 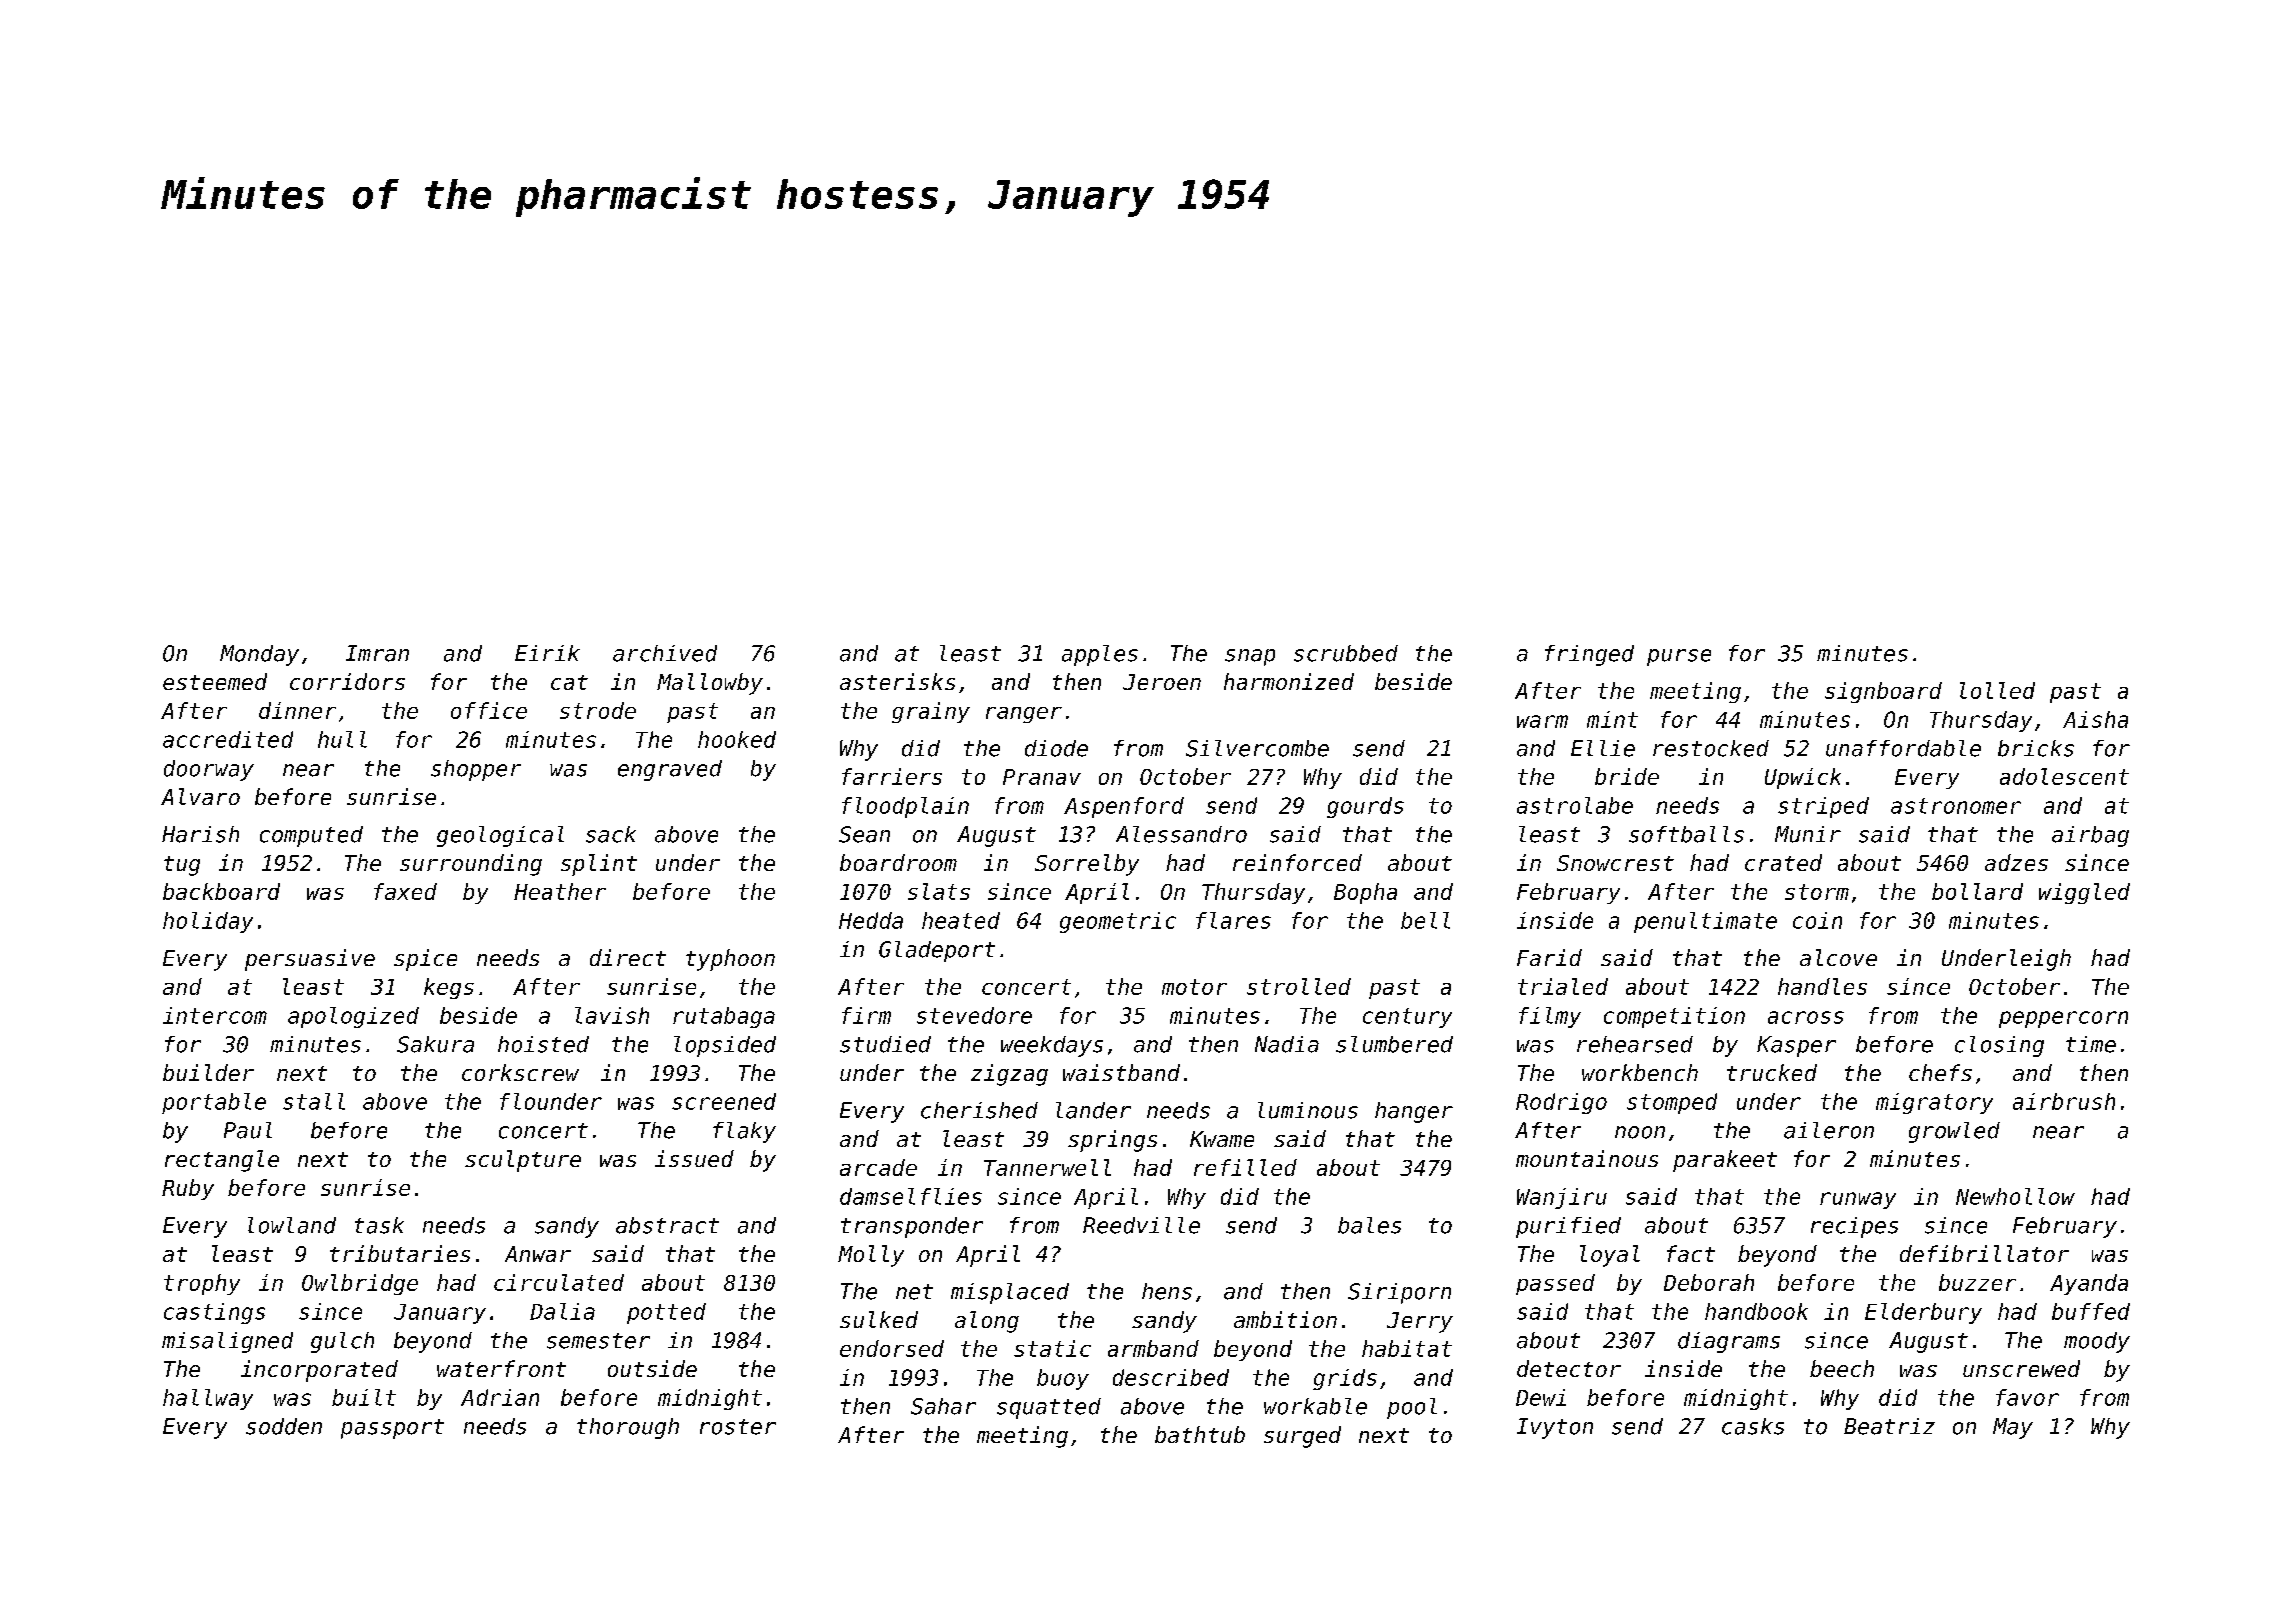 What do you see at coordinates (1100, 655) in the screenshot?
I see `apples` at bounding box center [1100, 655].
